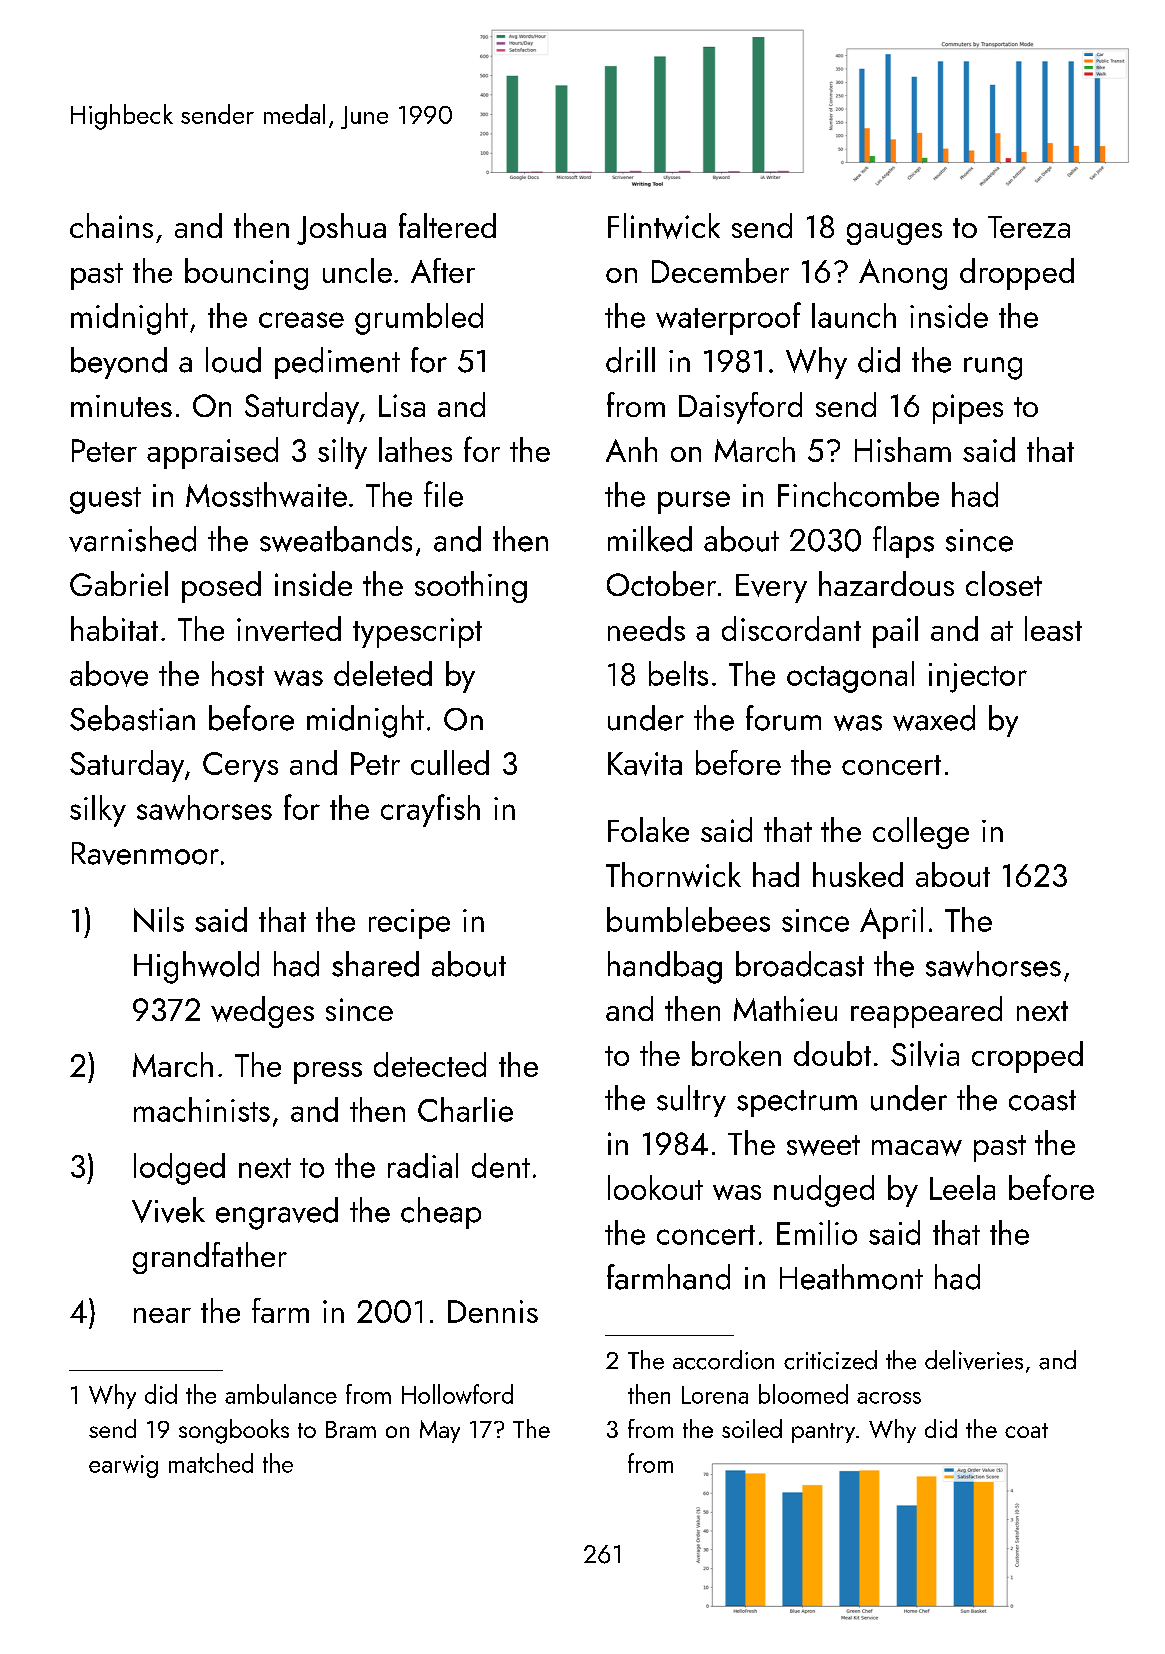  What do you see at coordinates (993, 368) in the page?
I see `rung` at bounding box center [993, 368].
